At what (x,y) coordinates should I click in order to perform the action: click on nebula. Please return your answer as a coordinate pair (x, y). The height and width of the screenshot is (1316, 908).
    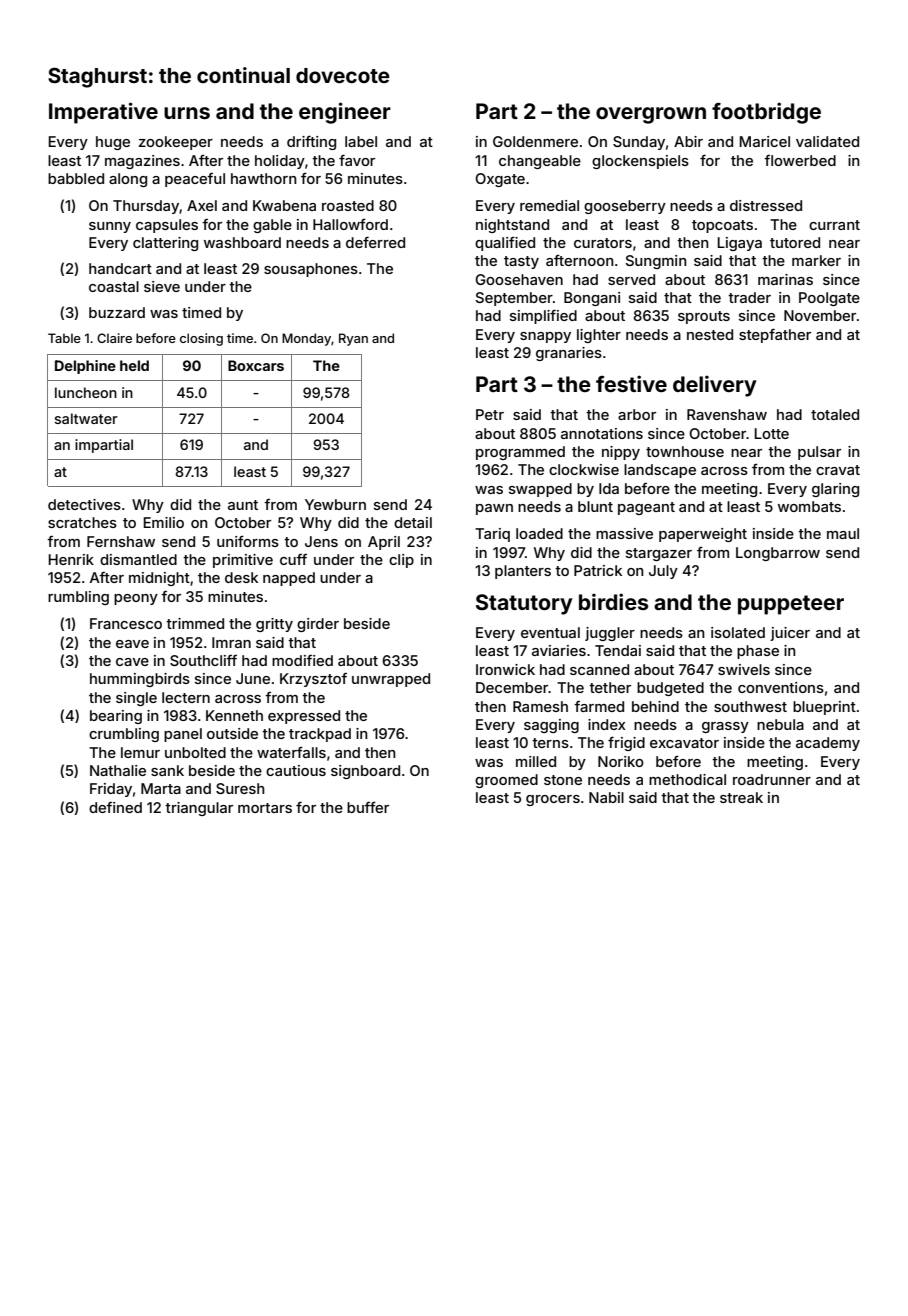
    Looking at the image, I should click on (780, 724).
